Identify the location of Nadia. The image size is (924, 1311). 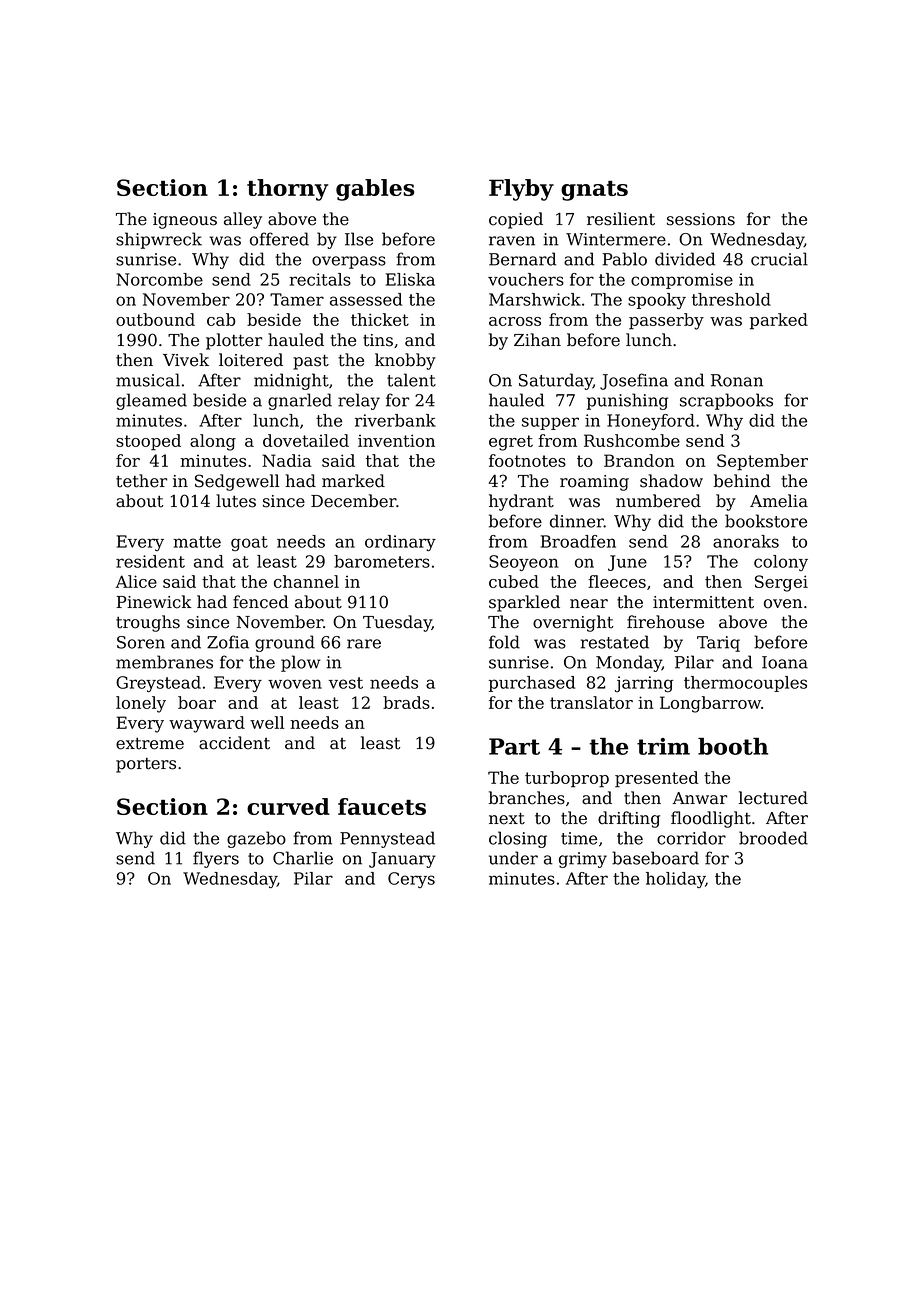
(287, 460).
